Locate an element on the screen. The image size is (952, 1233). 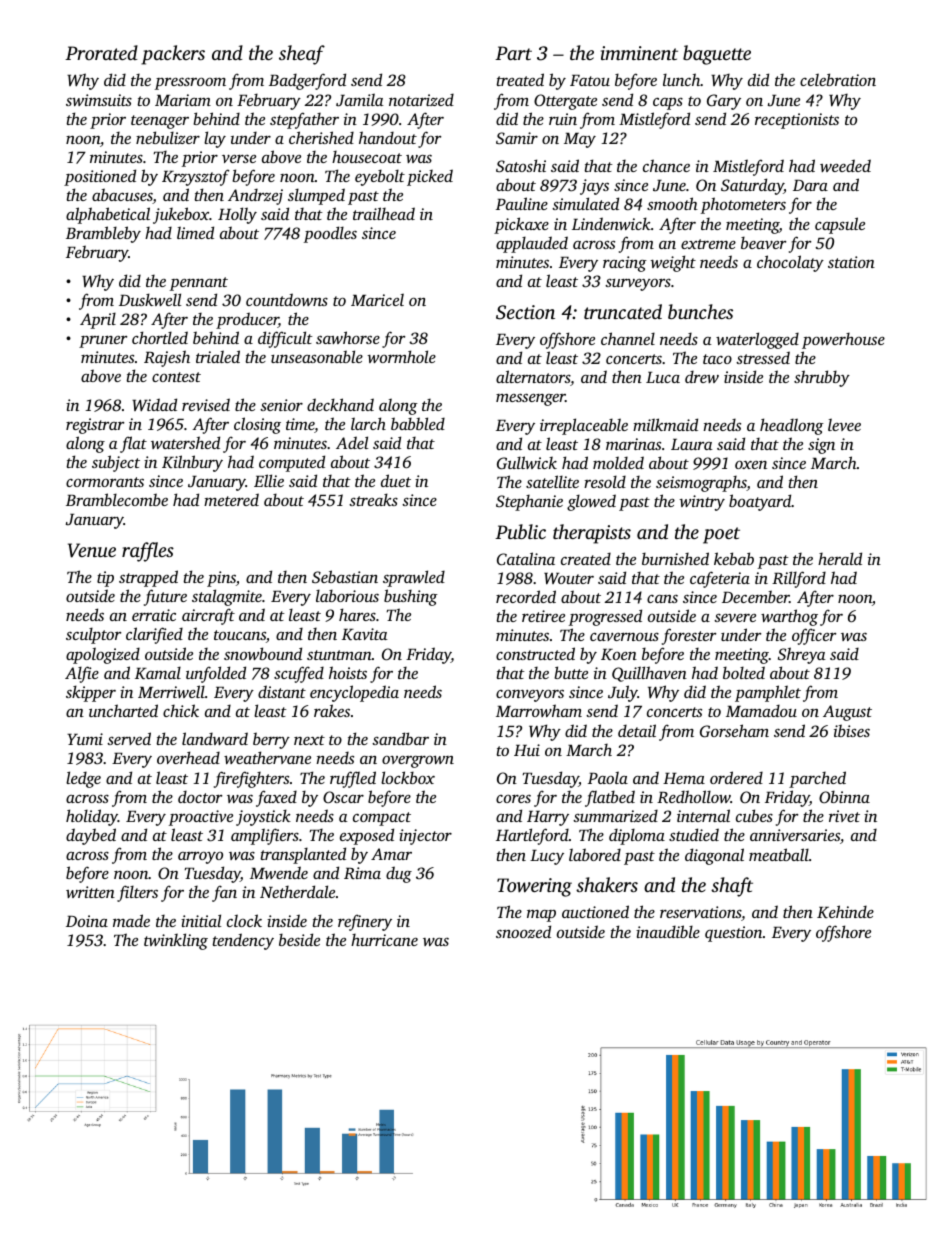
Duskwell is located at coordinates (150, 299).
